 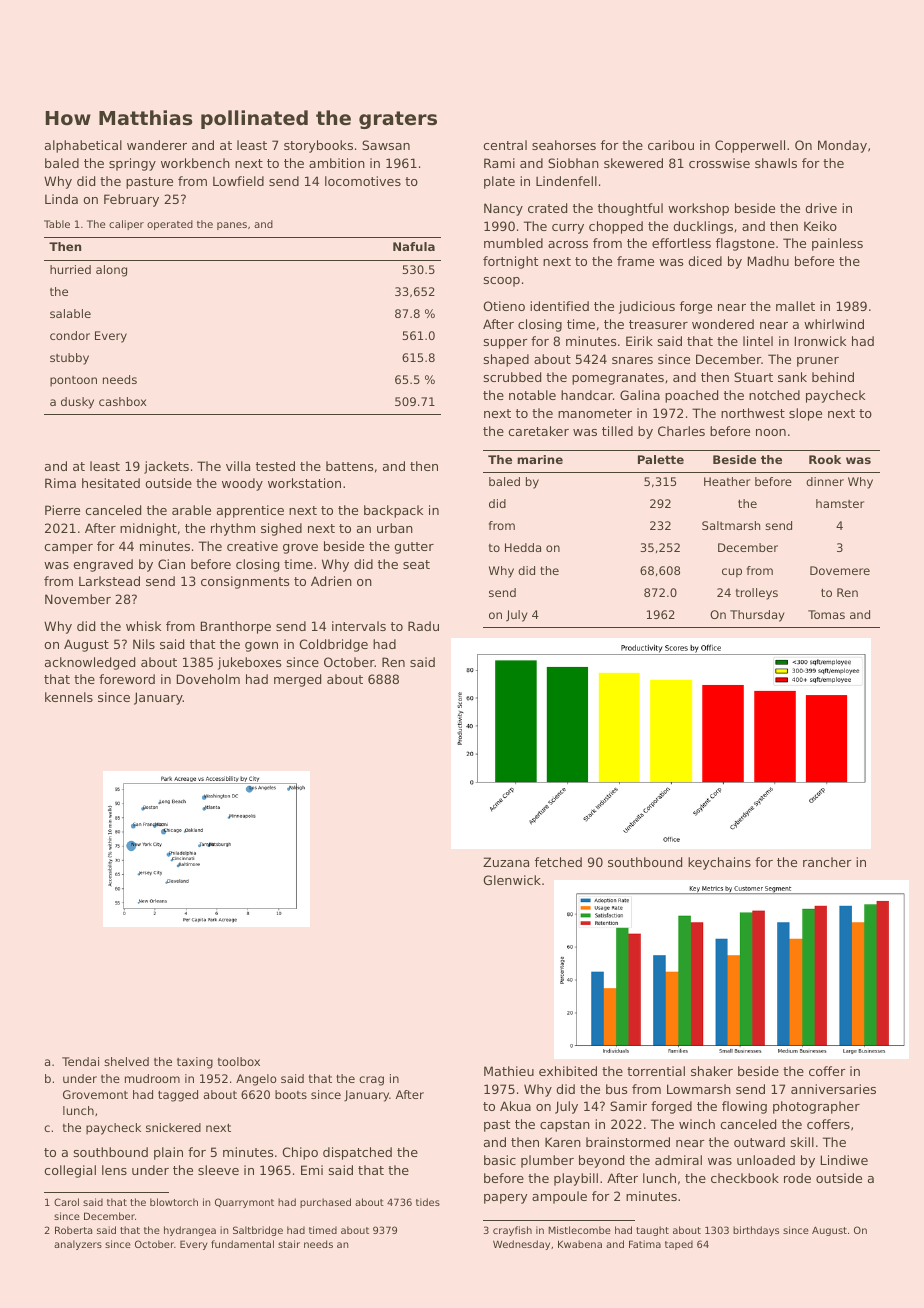 What do you see at coordinates (371, 1081) in the image?
I see `crag` at bounding box center [371, 1081].
